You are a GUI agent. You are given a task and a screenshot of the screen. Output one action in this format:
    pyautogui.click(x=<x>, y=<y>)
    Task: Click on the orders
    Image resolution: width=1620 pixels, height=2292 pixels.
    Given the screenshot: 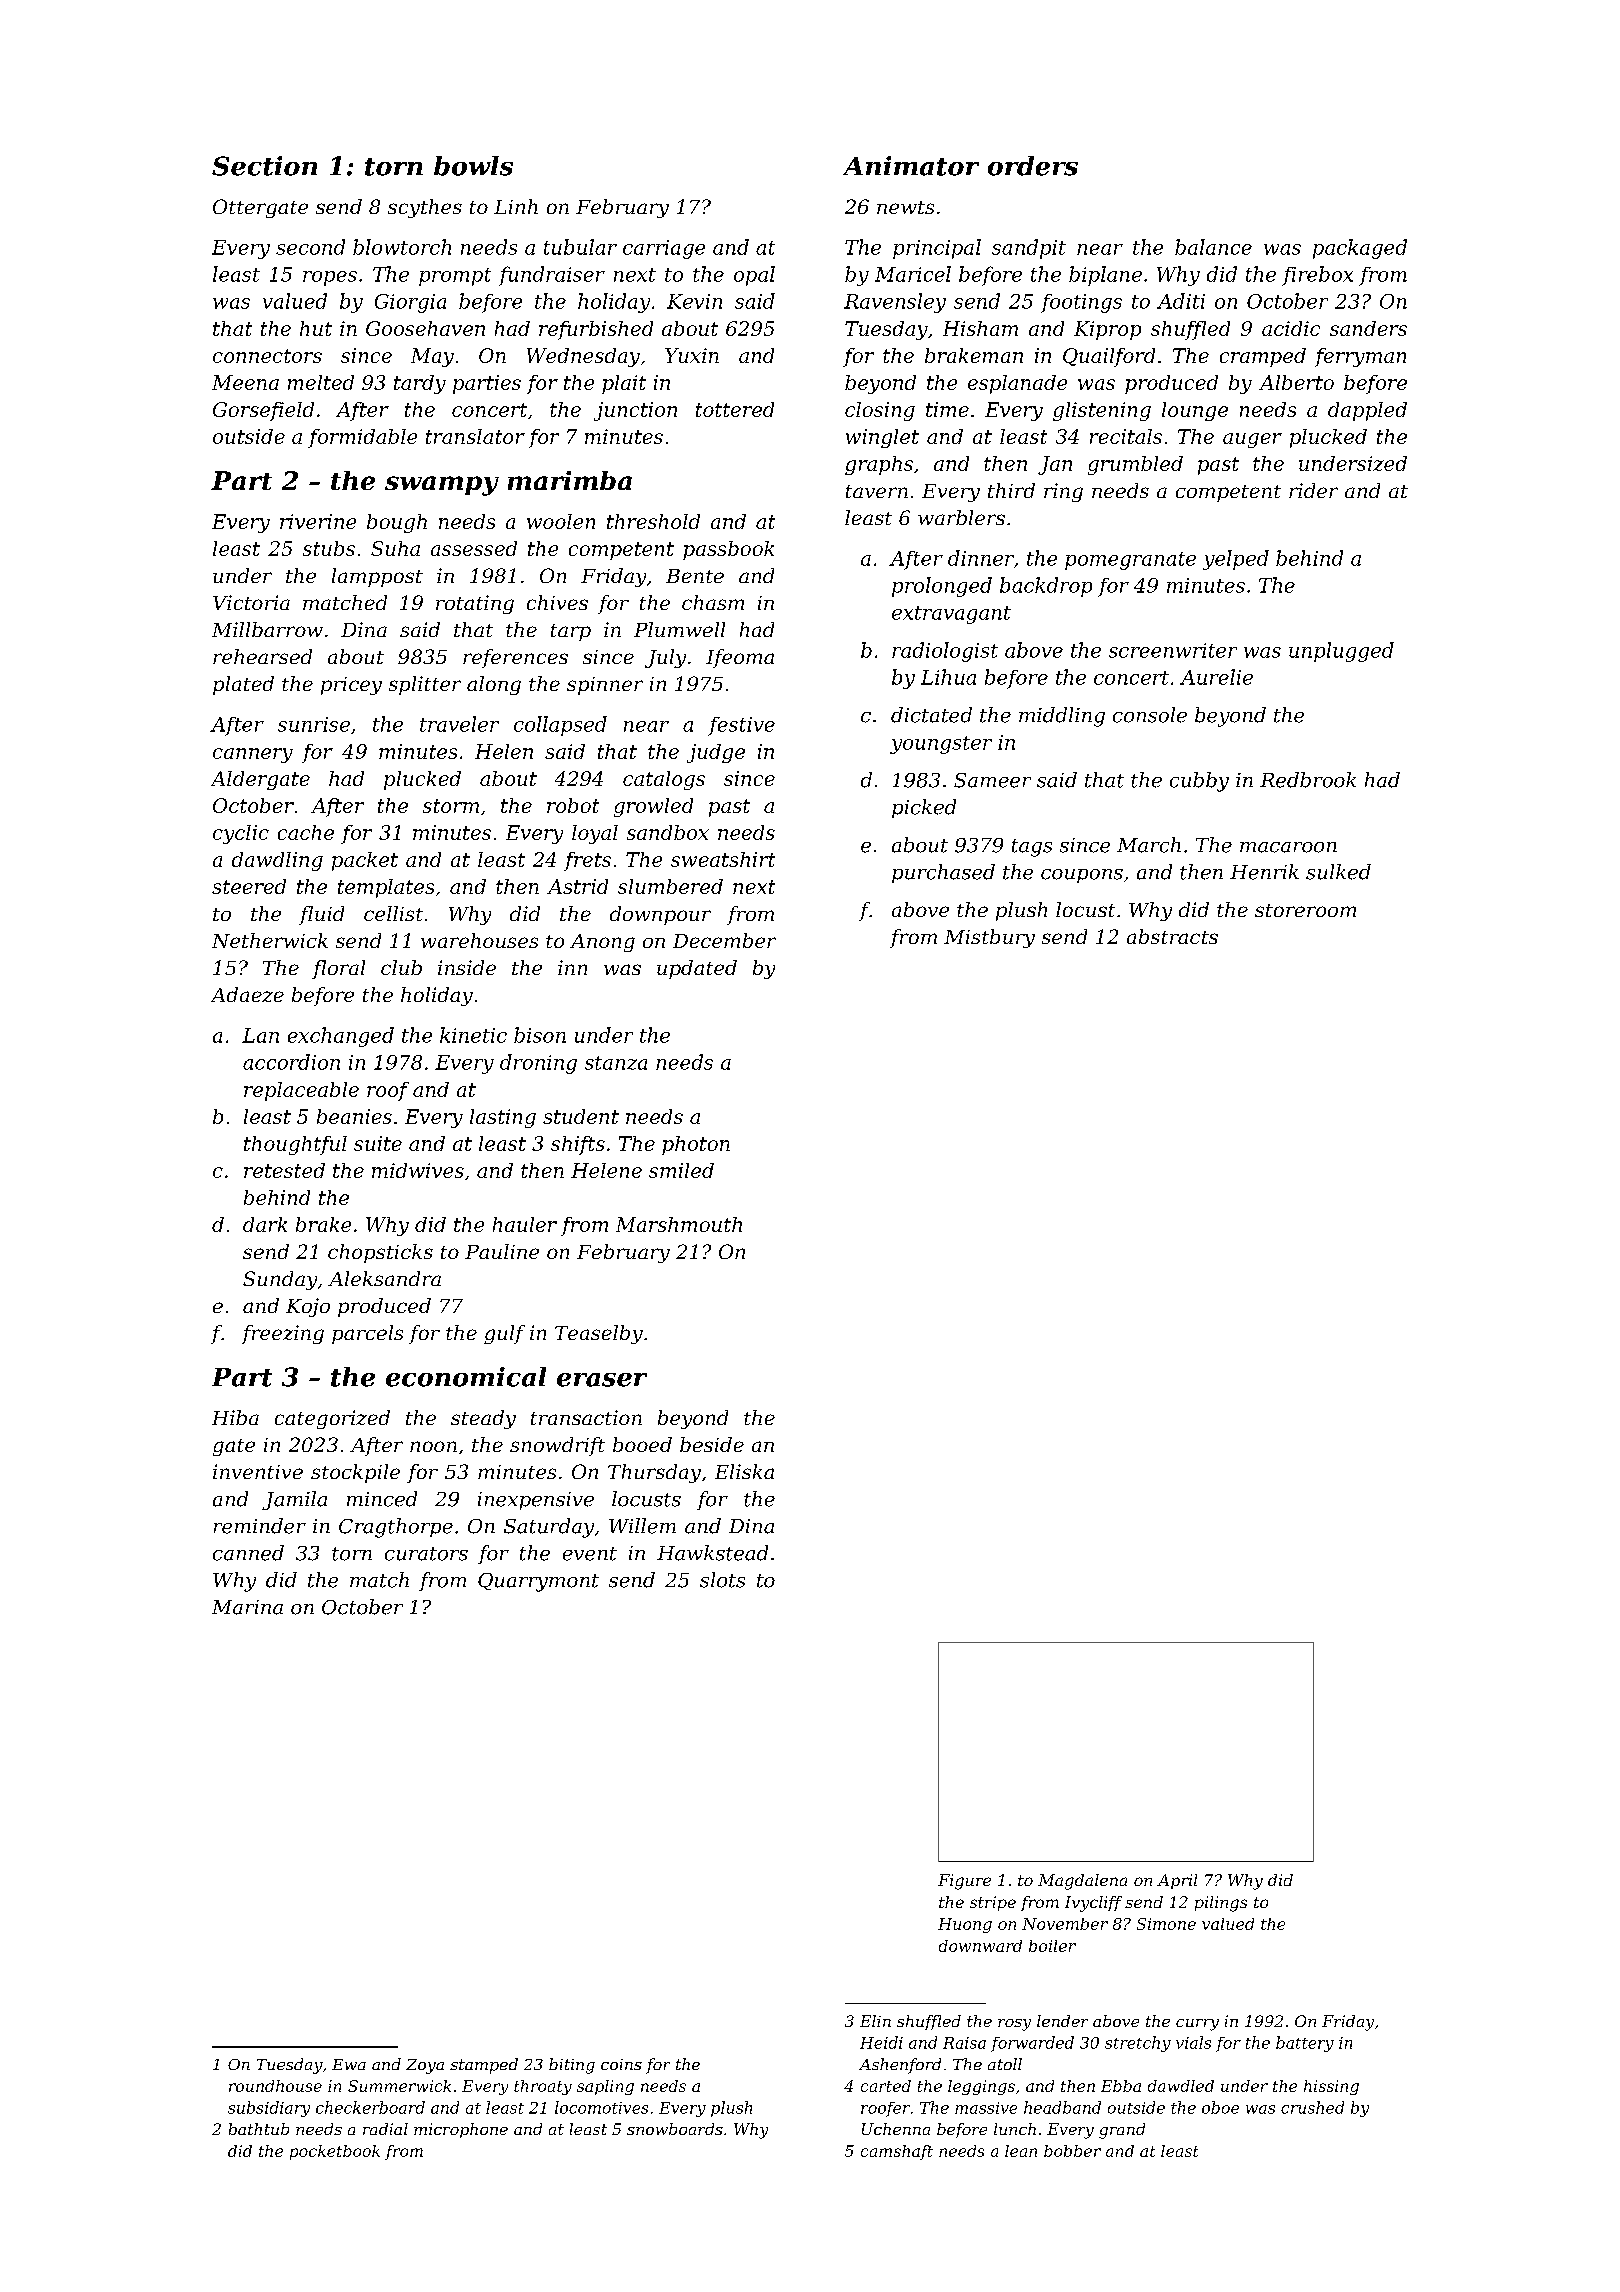 What is the action you would take?
    pyautogui.click(x=1033, y=166)
